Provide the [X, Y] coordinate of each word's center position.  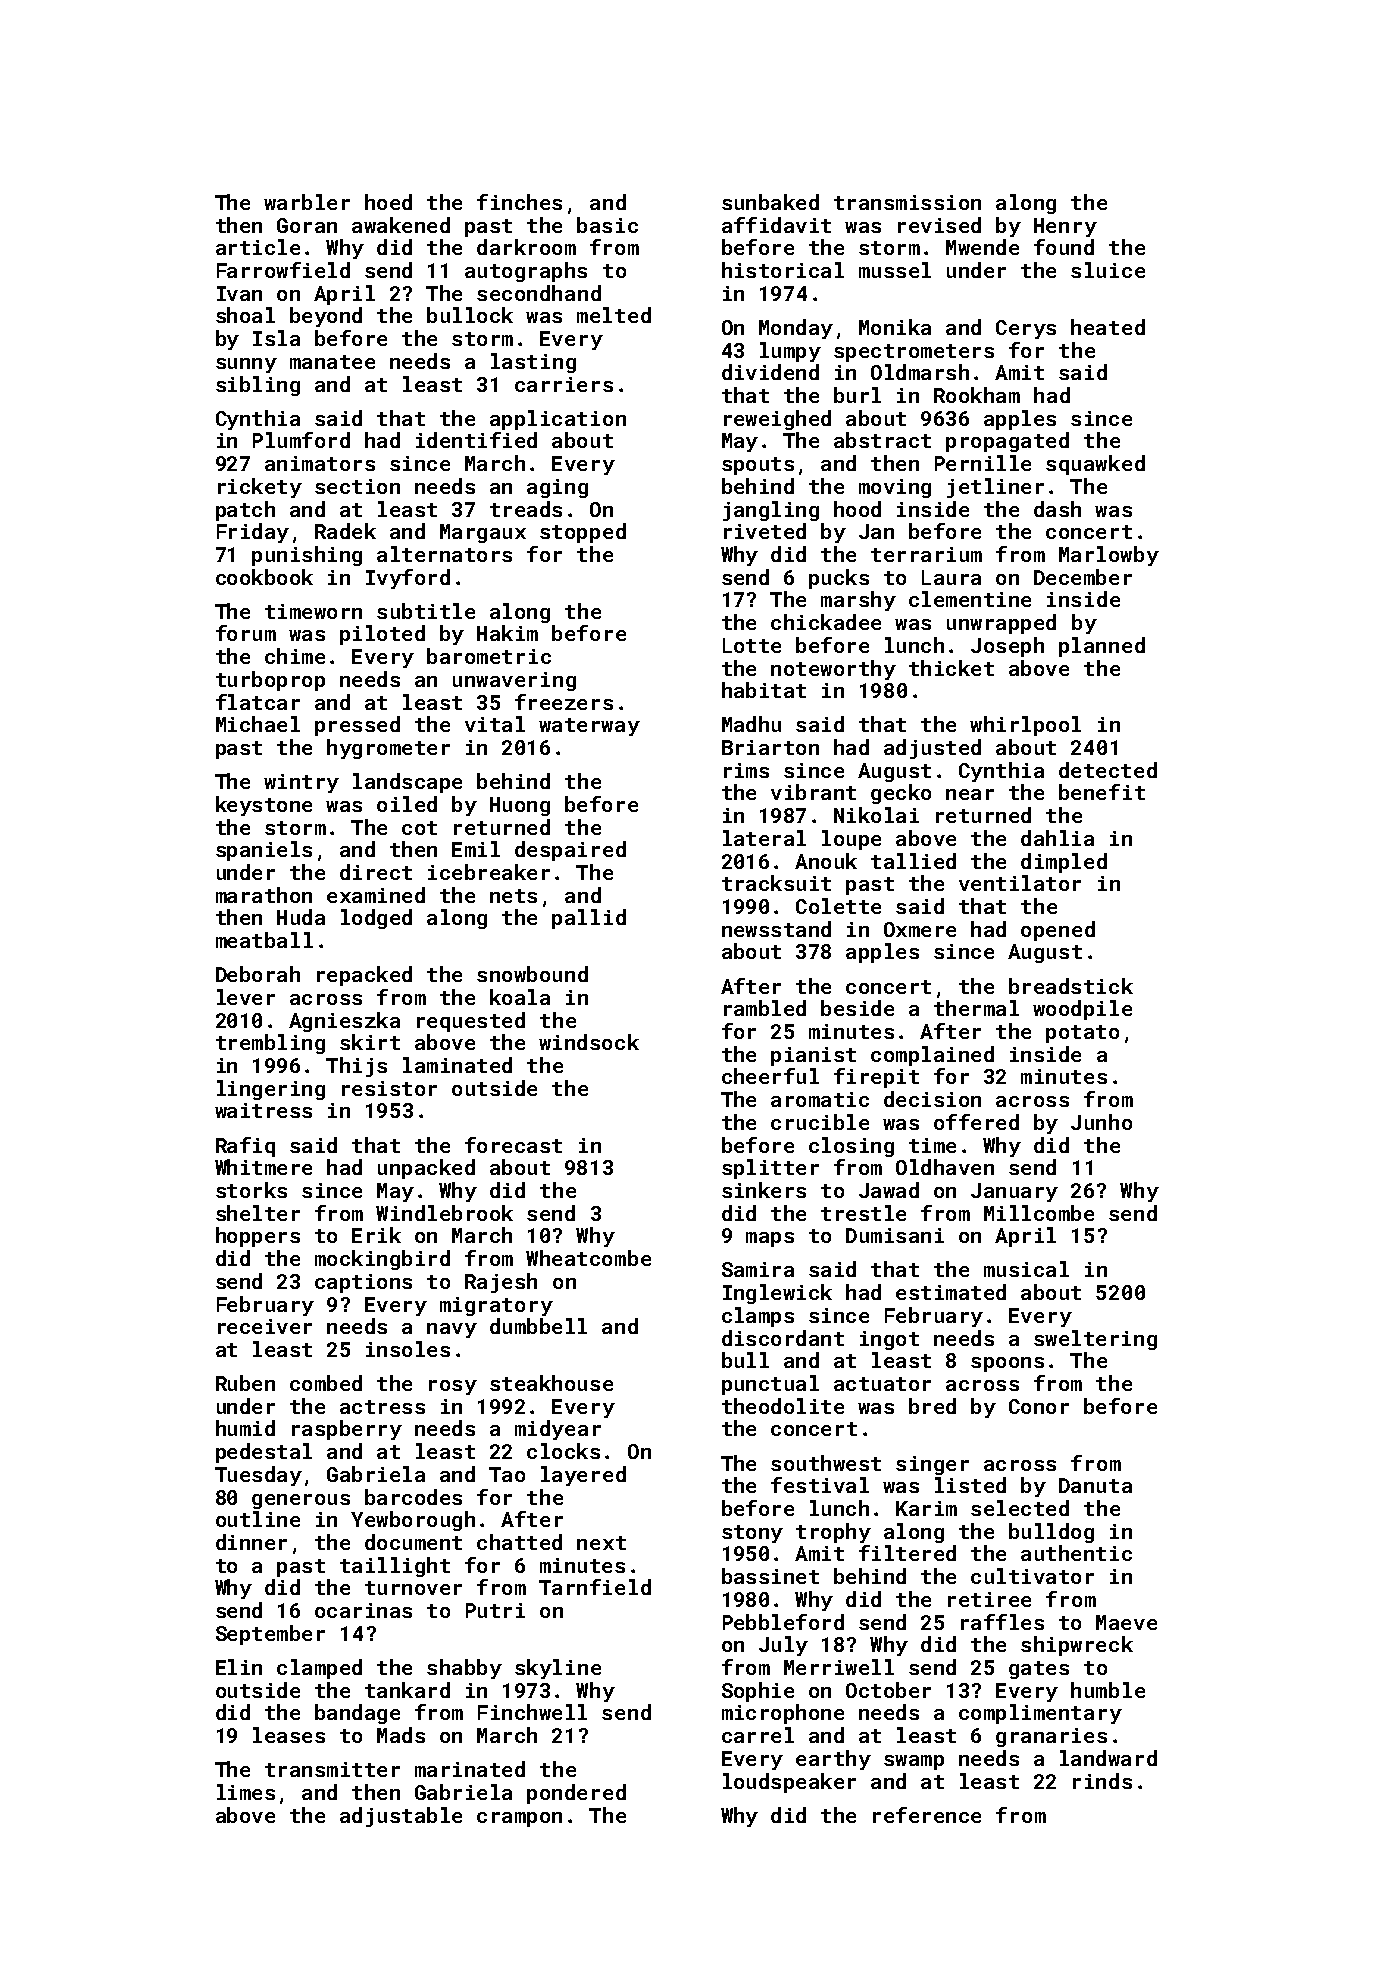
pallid [589, 919]
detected [1108, 770]
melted [614, 315]
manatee [332, 362]
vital [495, 724]
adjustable [401, 1817]
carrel [758, 1735]
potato [1082, 1034]
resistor [389, 1088]
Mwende [982, 247]
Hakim [507, 633]
